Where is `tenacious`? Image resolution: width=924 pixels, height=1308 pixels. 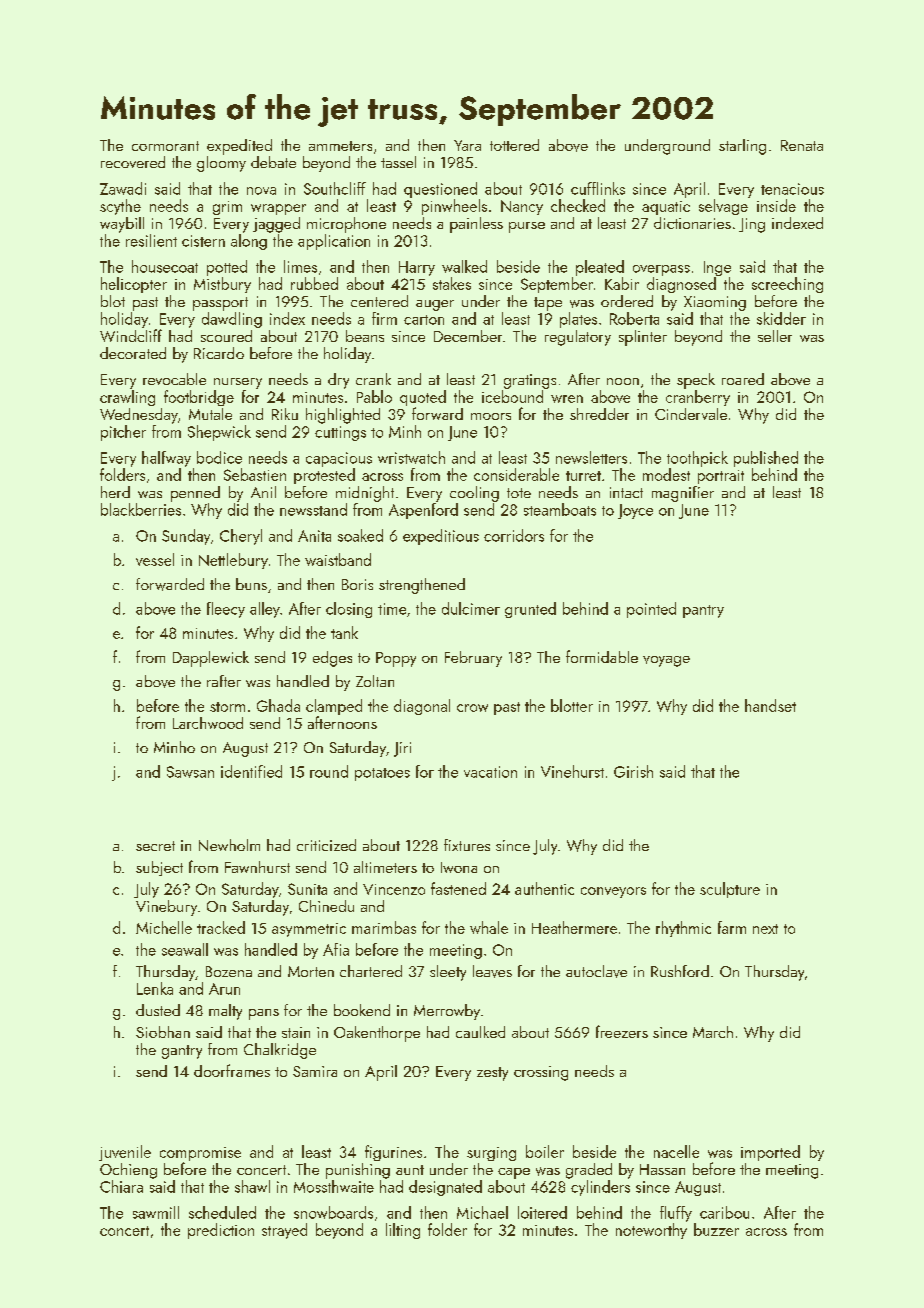
tenacious is located at coordinates (792, 189).
